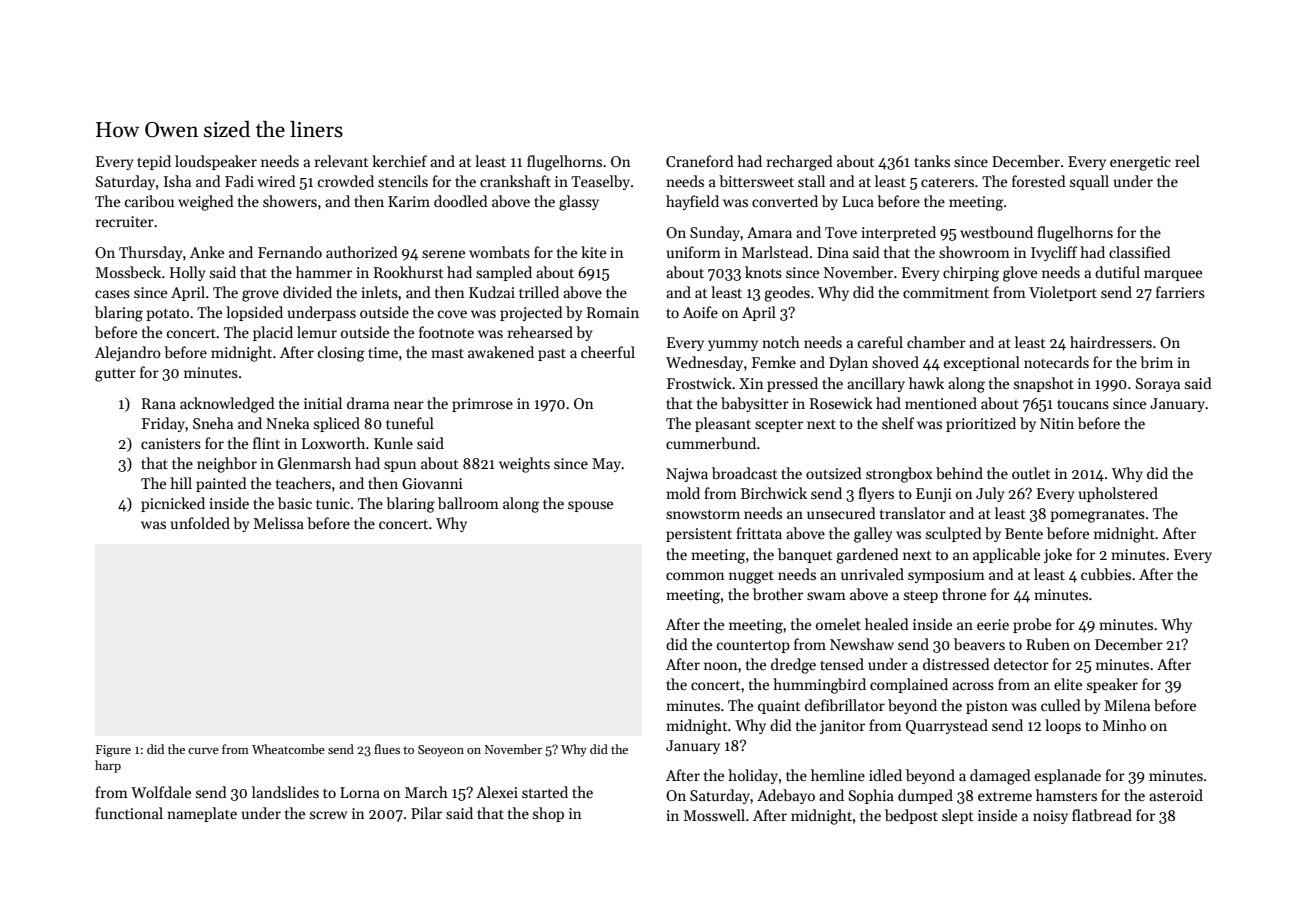 The height and width of the page is (924, 1308). Describe the element at coordinates (1187, 161) in the page. I see `reel` at that location.
